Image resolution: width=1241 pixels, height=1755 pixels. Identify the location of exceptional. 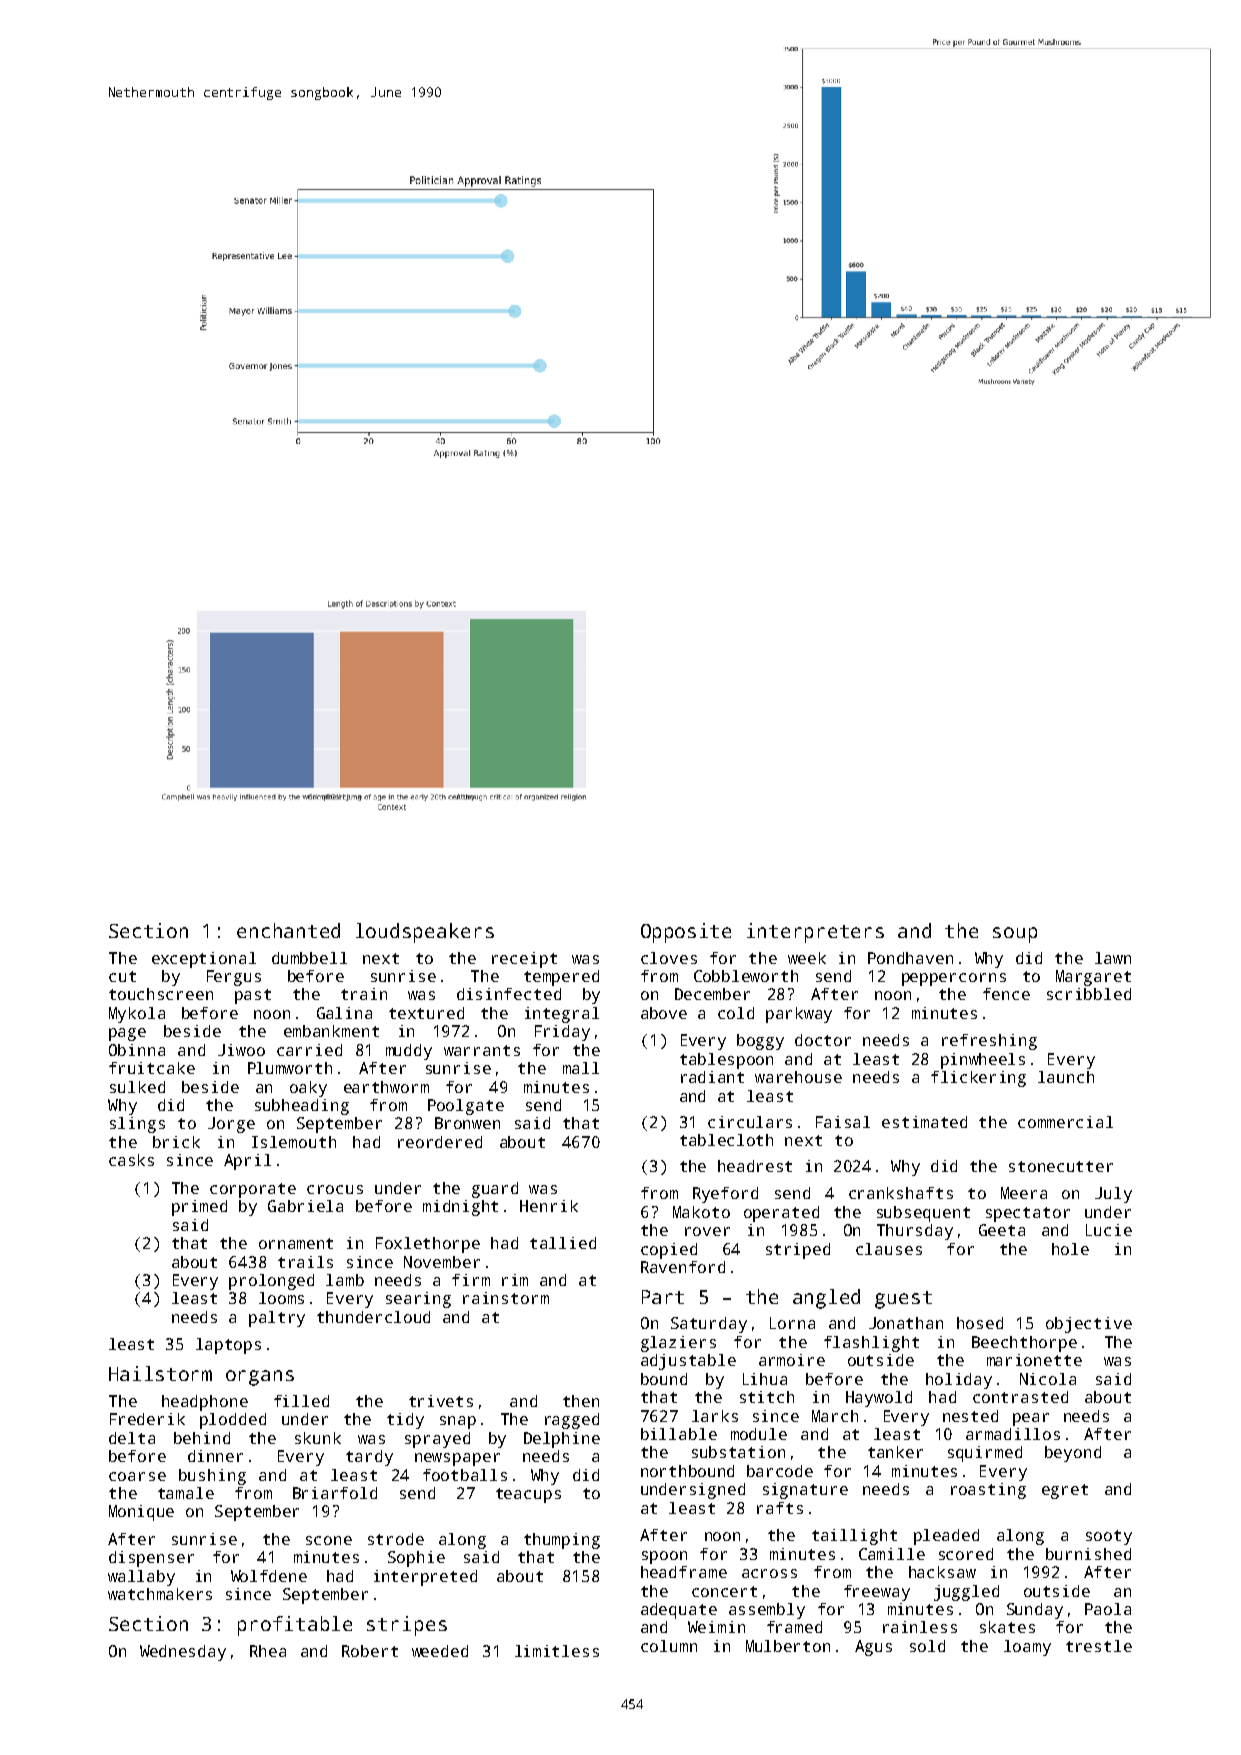
(204, 960).
